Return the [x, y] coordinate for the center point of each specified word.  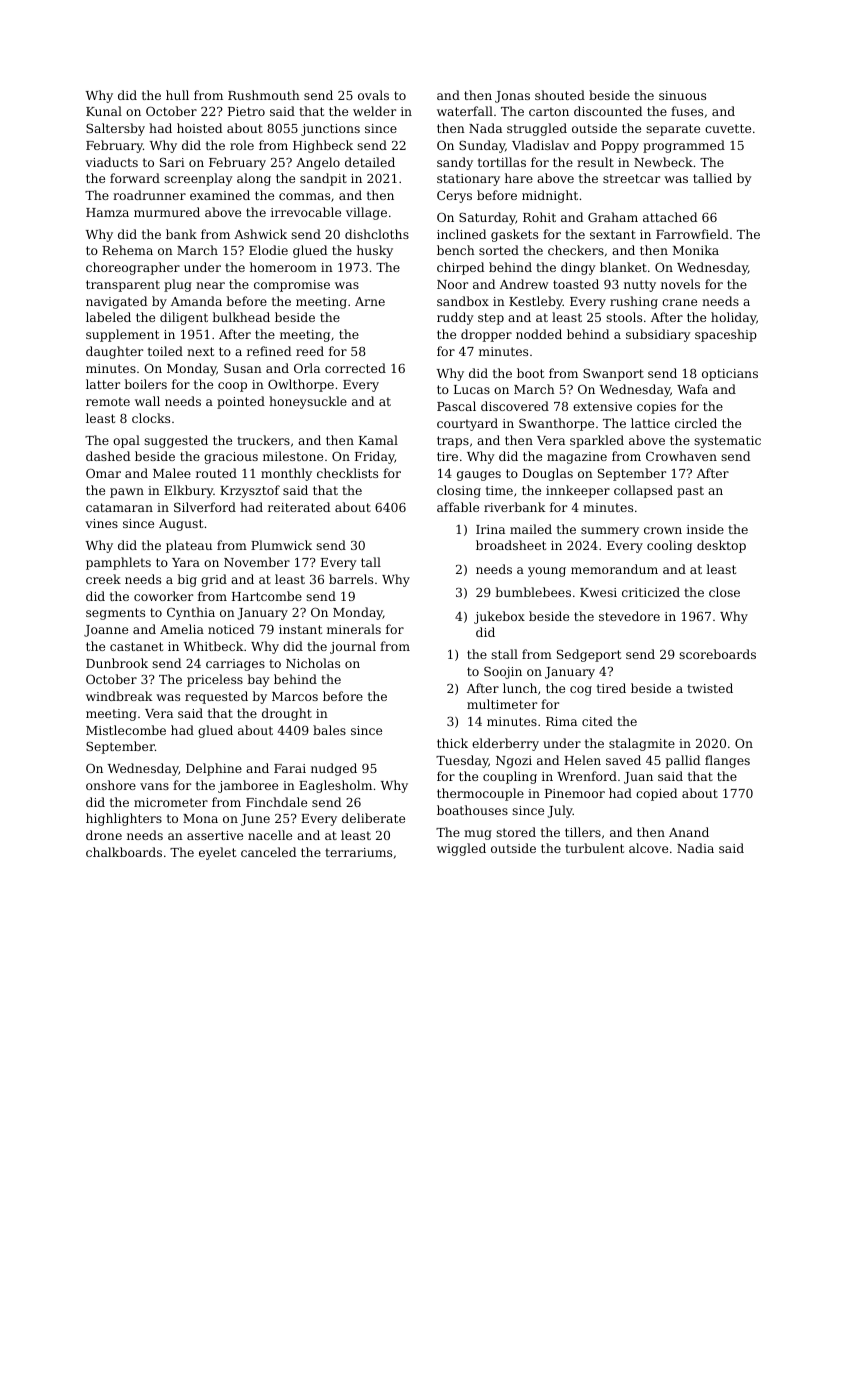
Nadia [695, 848]
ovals [373, 95]
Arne [370, 301]
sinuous [682, 95]
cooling [669, 546]
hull [177, 95]
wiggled [461, 849]
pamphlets [118, 563]
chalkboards [124, 852]
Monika [696, 250]
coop [232, 387]
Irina [490, 529]
